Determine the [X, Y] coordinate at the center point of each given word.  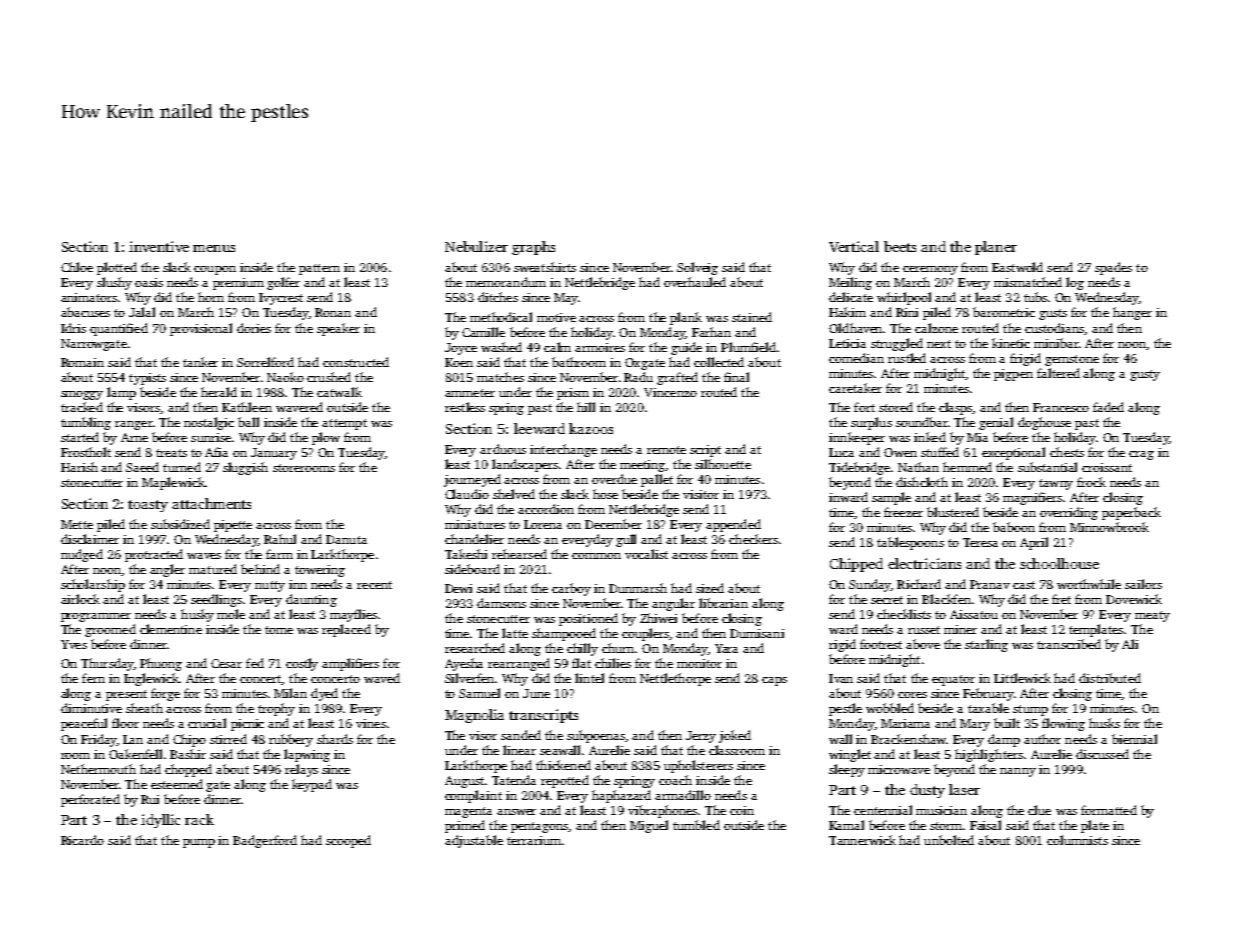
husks [1104, 723]
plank [686, 318]
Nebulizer [476, 246]
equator [953, 680]
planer [996, 248]
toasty [148, 506]
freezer [903, 512]
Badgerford [265, 841]
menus [214, 248]
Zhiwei [658, 618]
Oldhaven [856, 328]
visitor [701, 494]
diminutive [91, 708]
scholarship [93, 585]
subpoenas [596, 736]
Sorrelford [265, 362]
